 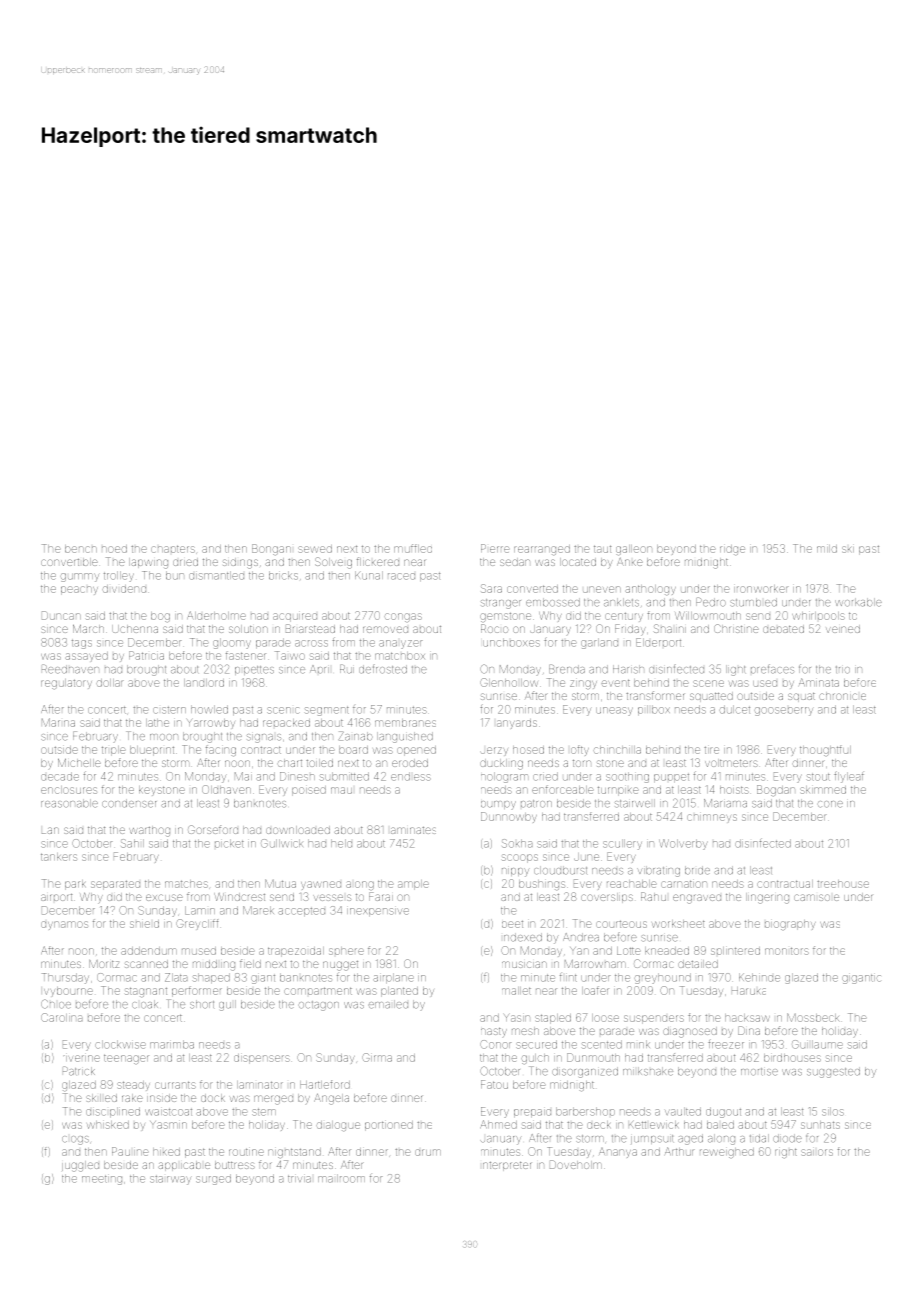 I want to click on ridge, so click(x=732, y=550).
